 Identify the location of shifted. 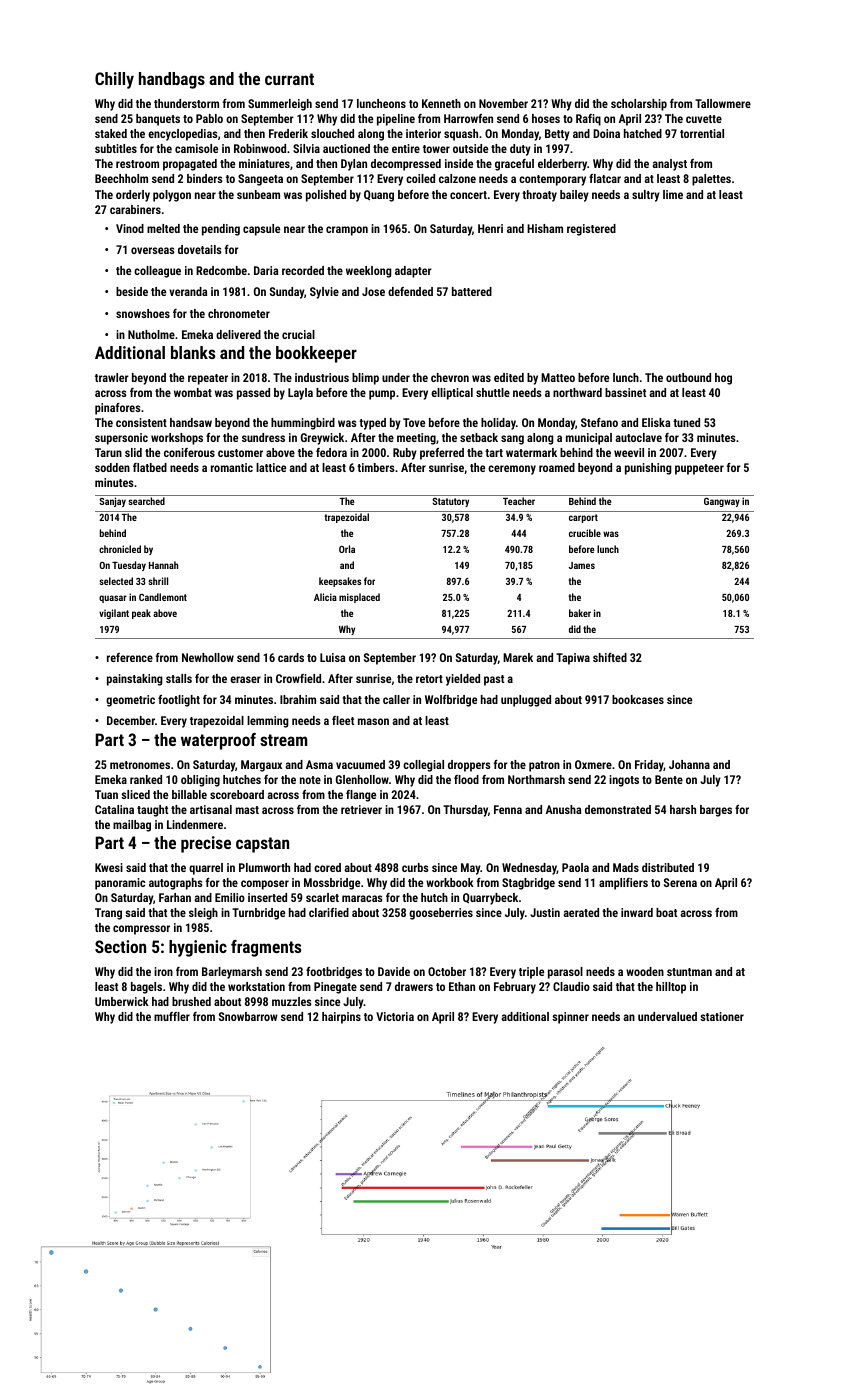
(610, 657).
